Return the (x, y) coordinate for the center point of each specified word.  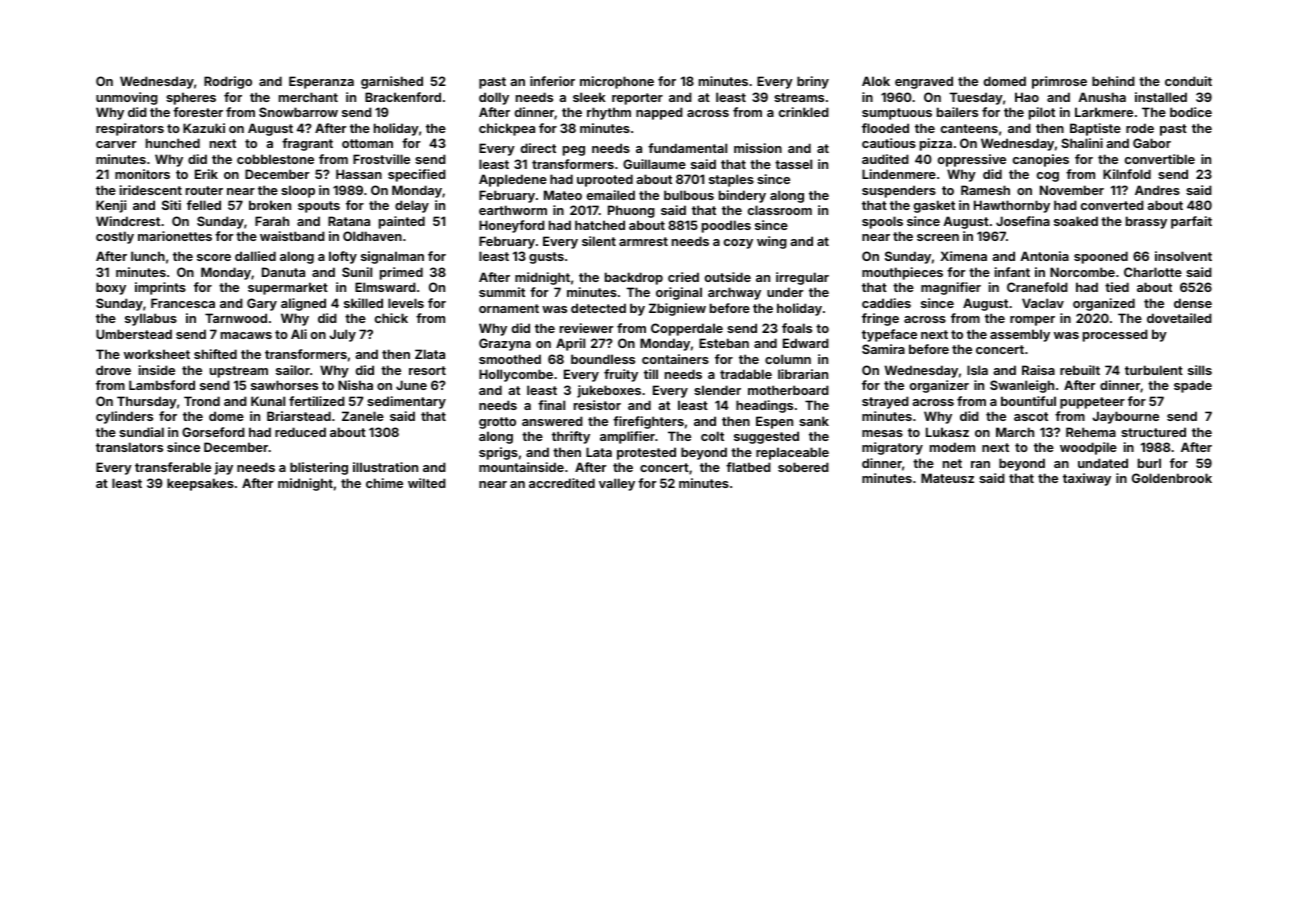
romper (1032, 321)
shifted (215, 354)
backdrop (634, 278)
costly (115, 237)
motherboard (788, 390)
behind (1113, 81)
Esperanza (321, 82)
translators (129, 447)
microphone (617, 82)
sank (814, 421)
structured (1153, 432)
